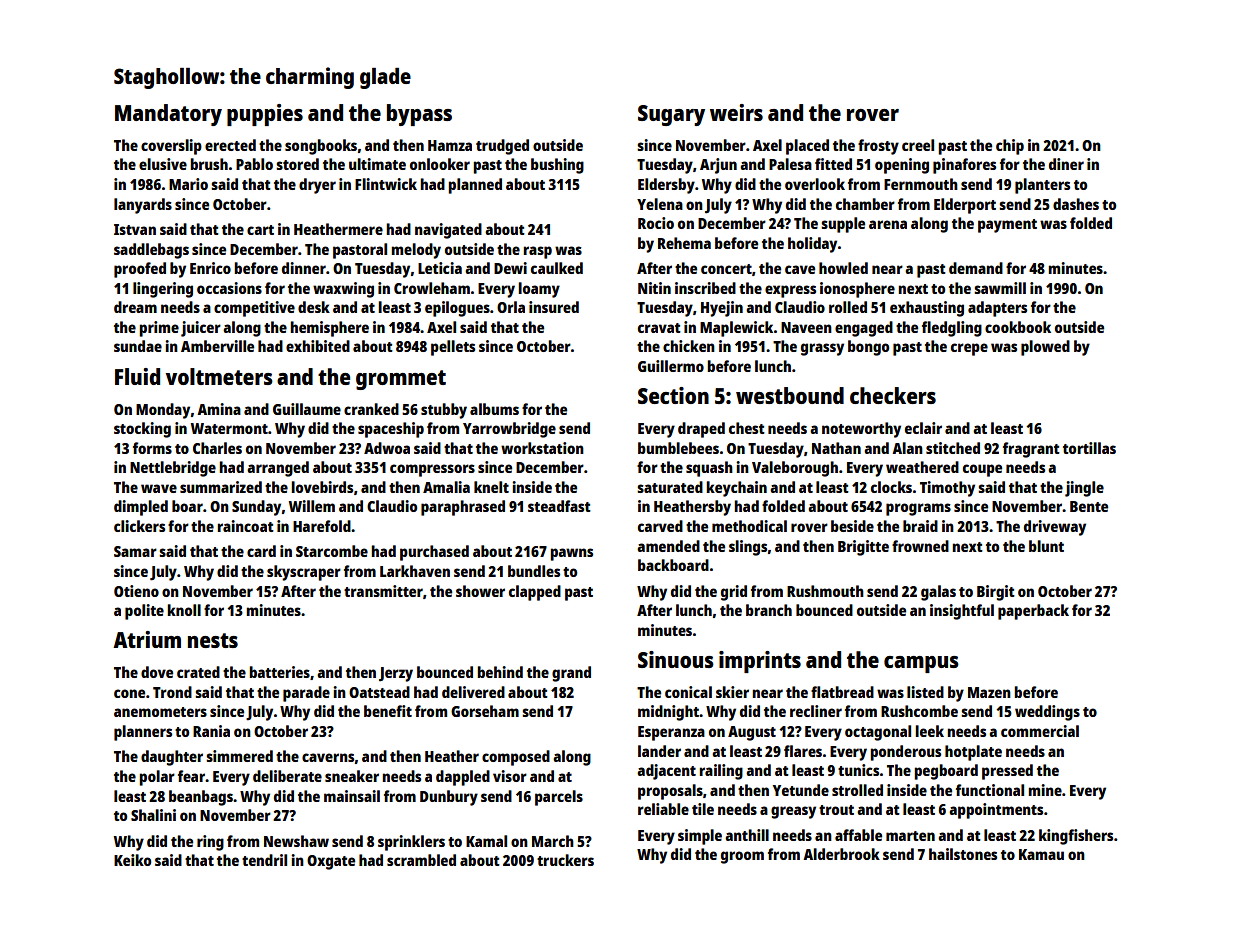 The image size is (1233, 952). What do you see at coordinates (918, 145) in the screenshot?
I see `creel` at bounding box center [918, 145].
